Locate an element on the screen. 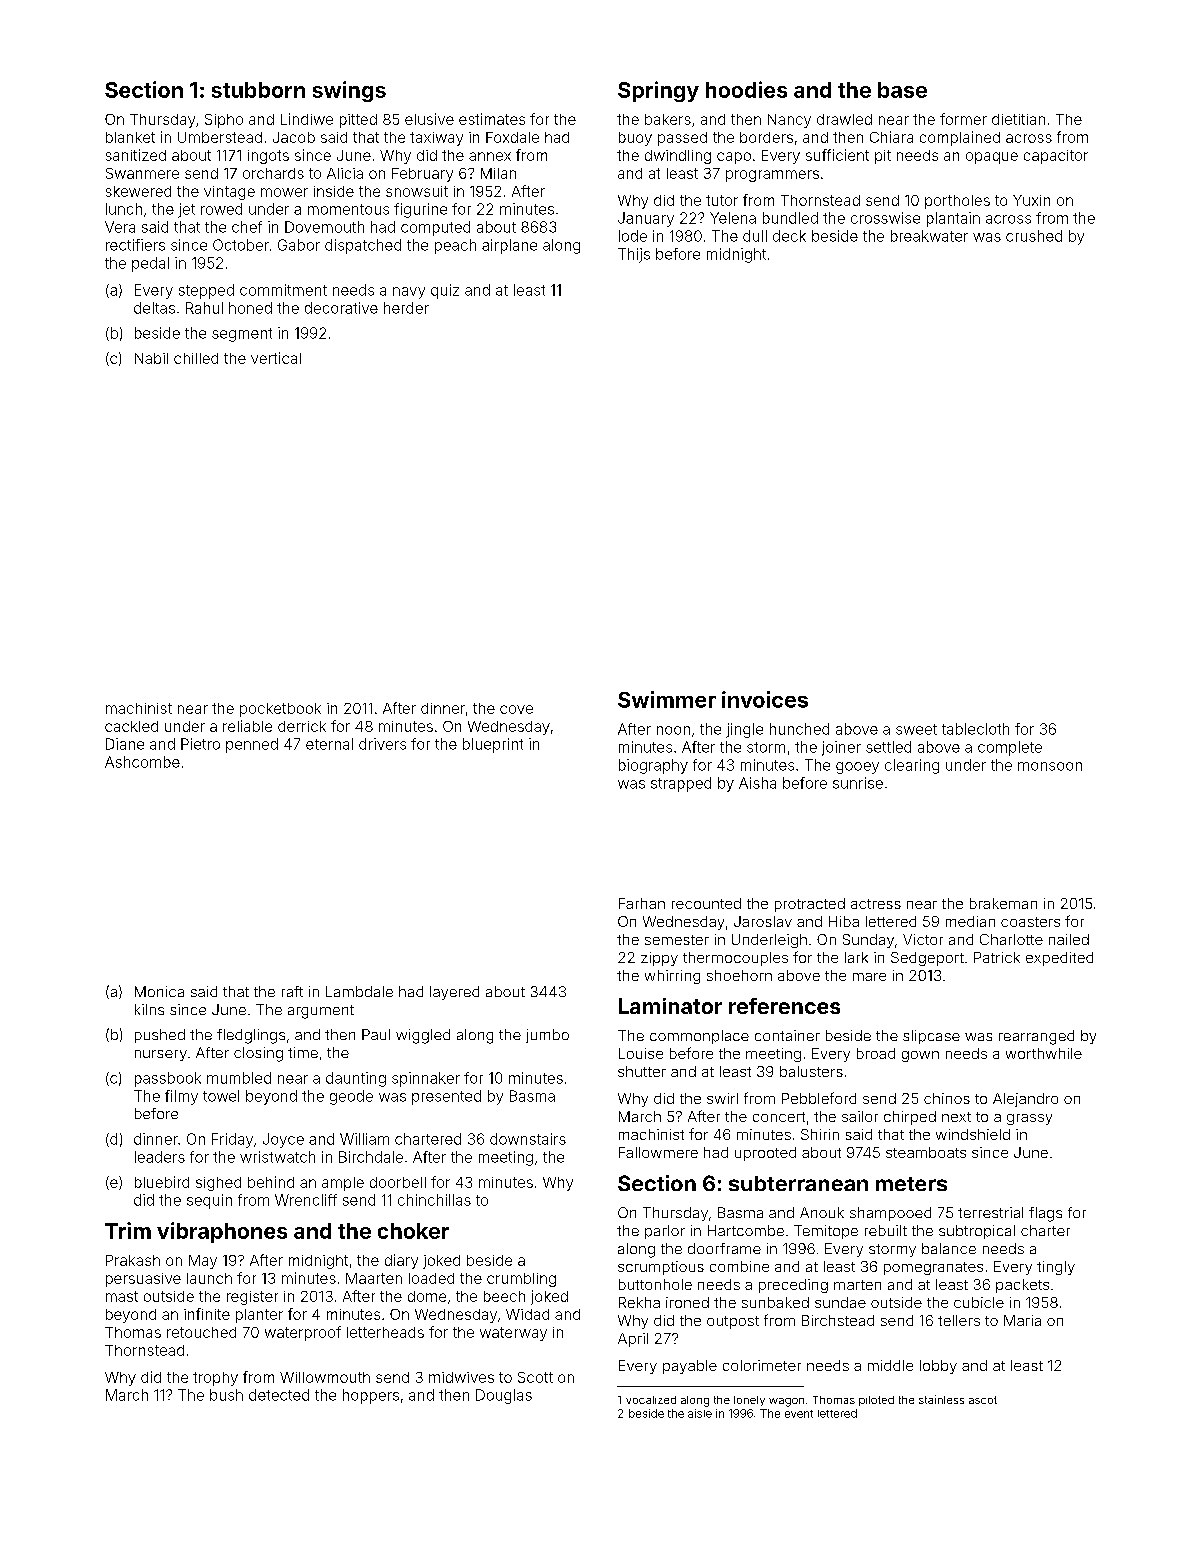 This screenshot has height=1556, width=1203. base is located at coordinates (902, 90).
